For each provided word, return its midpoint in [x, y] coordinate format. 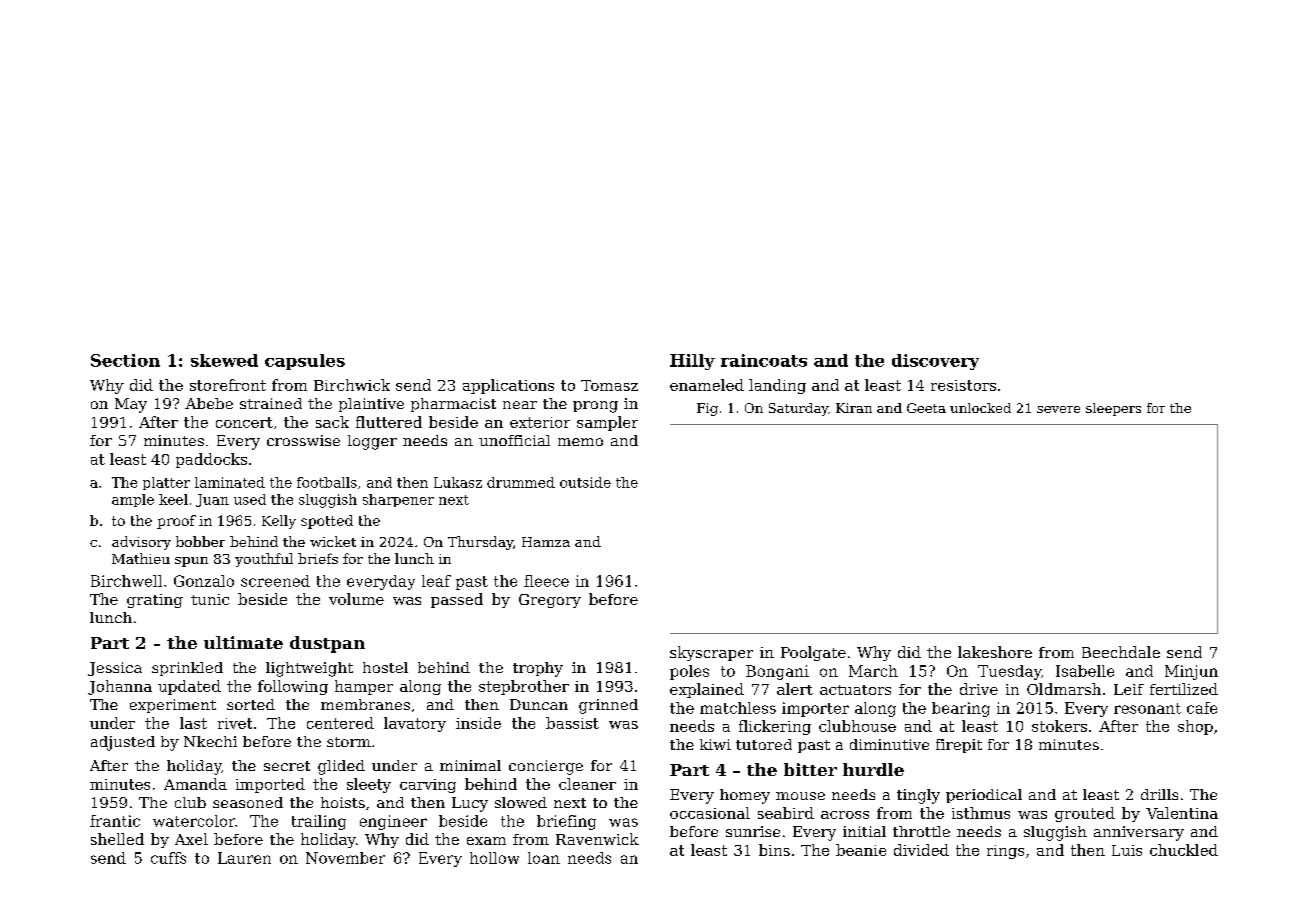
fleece [546, 581]
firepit [959, 746]
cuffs [168, 858]
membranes [365, 704]
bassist [572, 723]
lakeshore [995, 652]
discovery [935, 362]
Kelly [279, 522]
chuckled [1184, 850]
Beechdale [1121, 652]
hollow [494, 858]
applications [508, 386]
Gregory [550, 601]
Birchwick [352, 385]
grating [155, 601]
